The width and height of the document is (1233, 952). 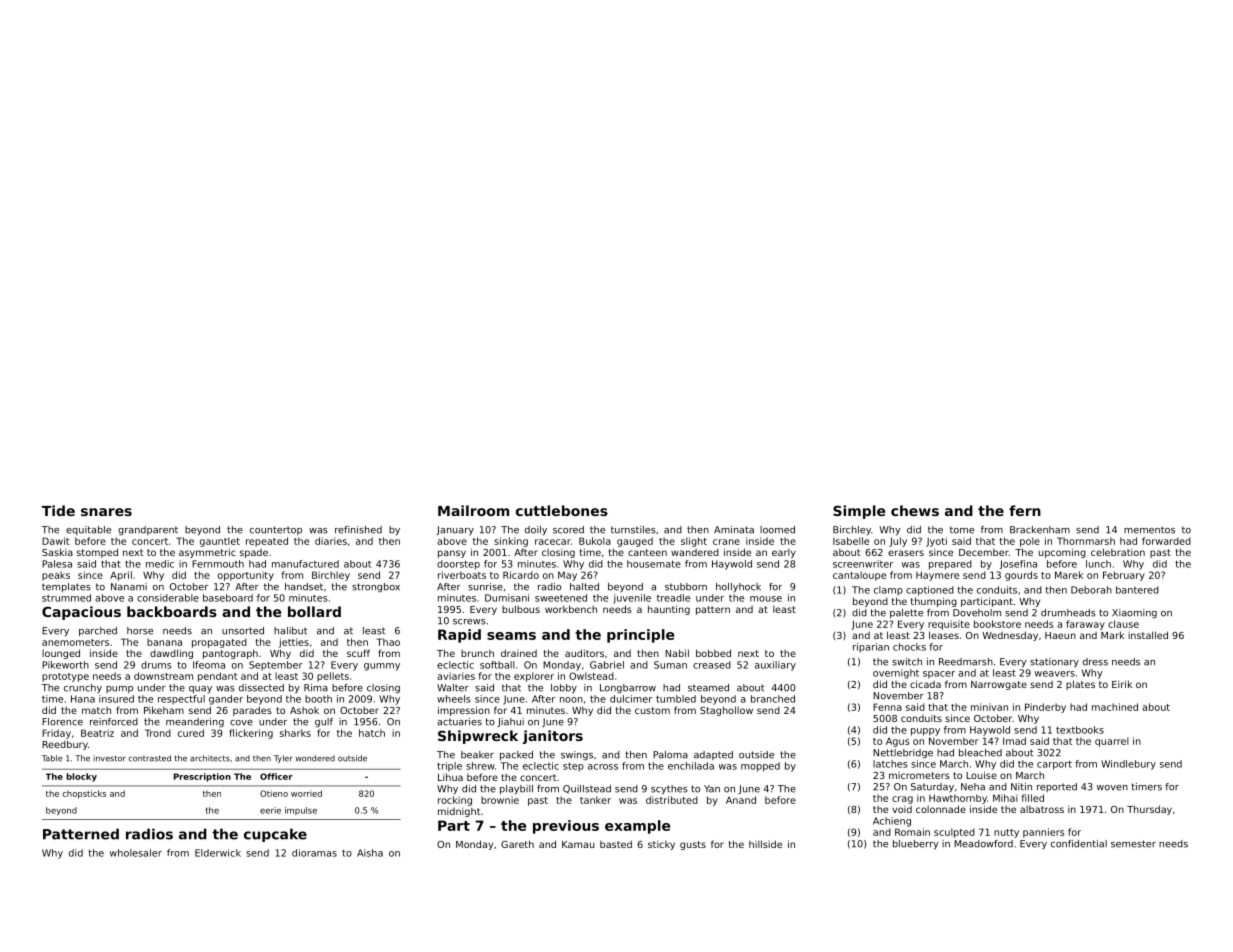 I want to click on snares, so click(x=106, y=512).
